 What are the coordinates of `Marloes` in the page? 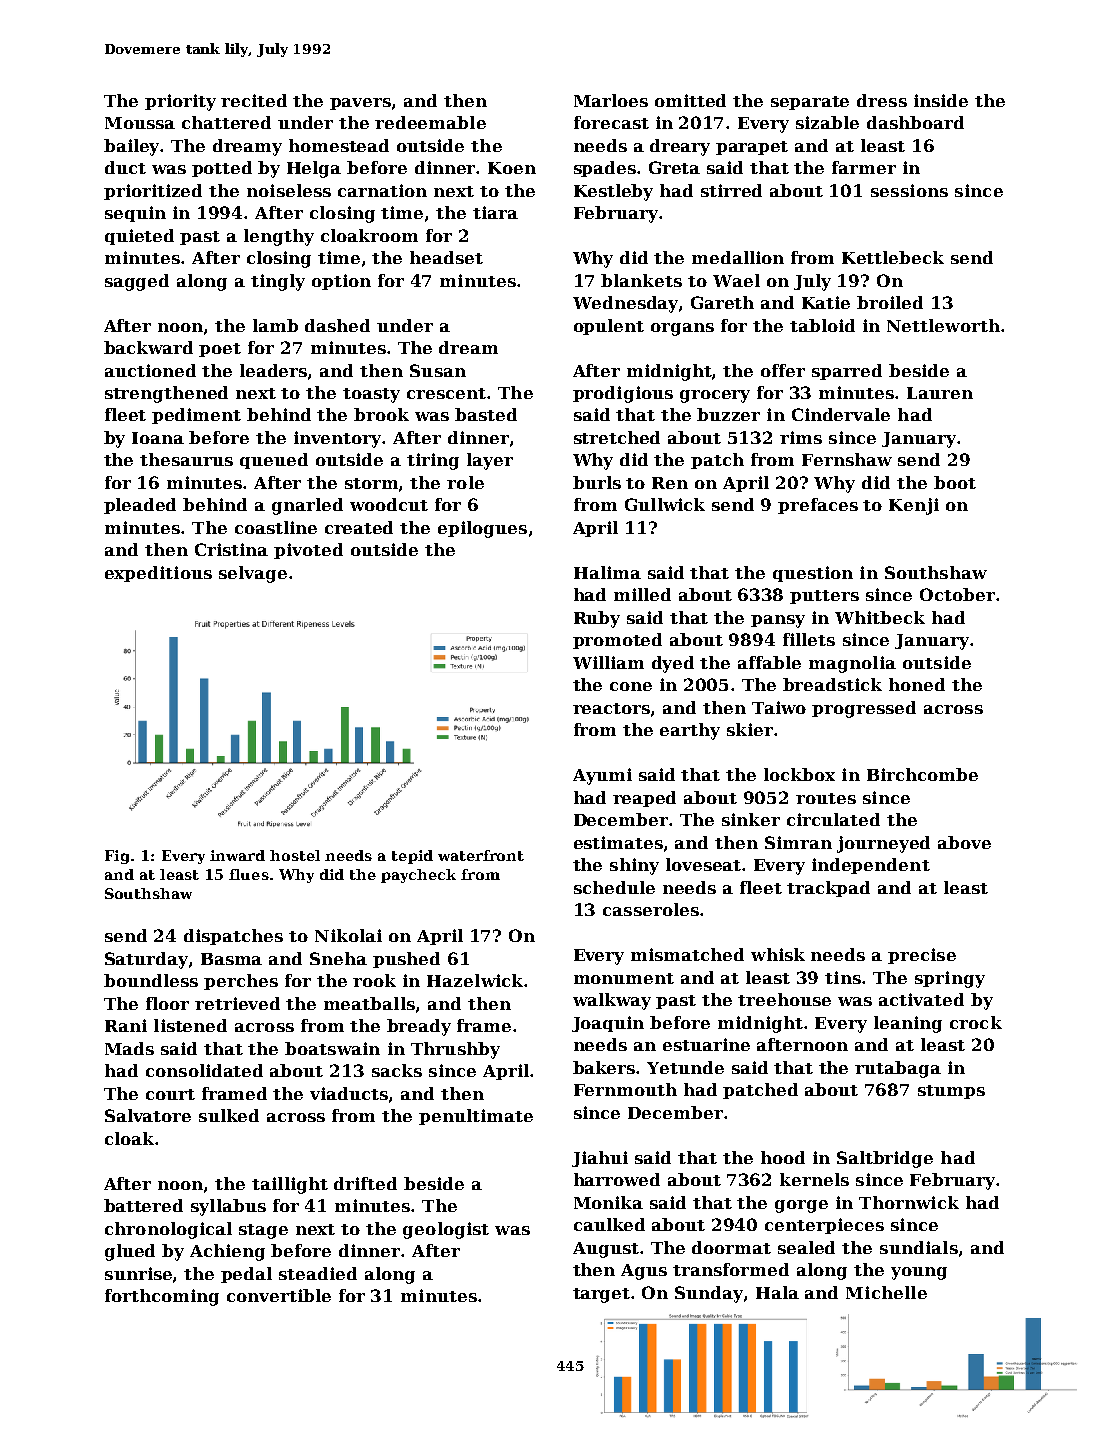 It's located at (611, 100).
